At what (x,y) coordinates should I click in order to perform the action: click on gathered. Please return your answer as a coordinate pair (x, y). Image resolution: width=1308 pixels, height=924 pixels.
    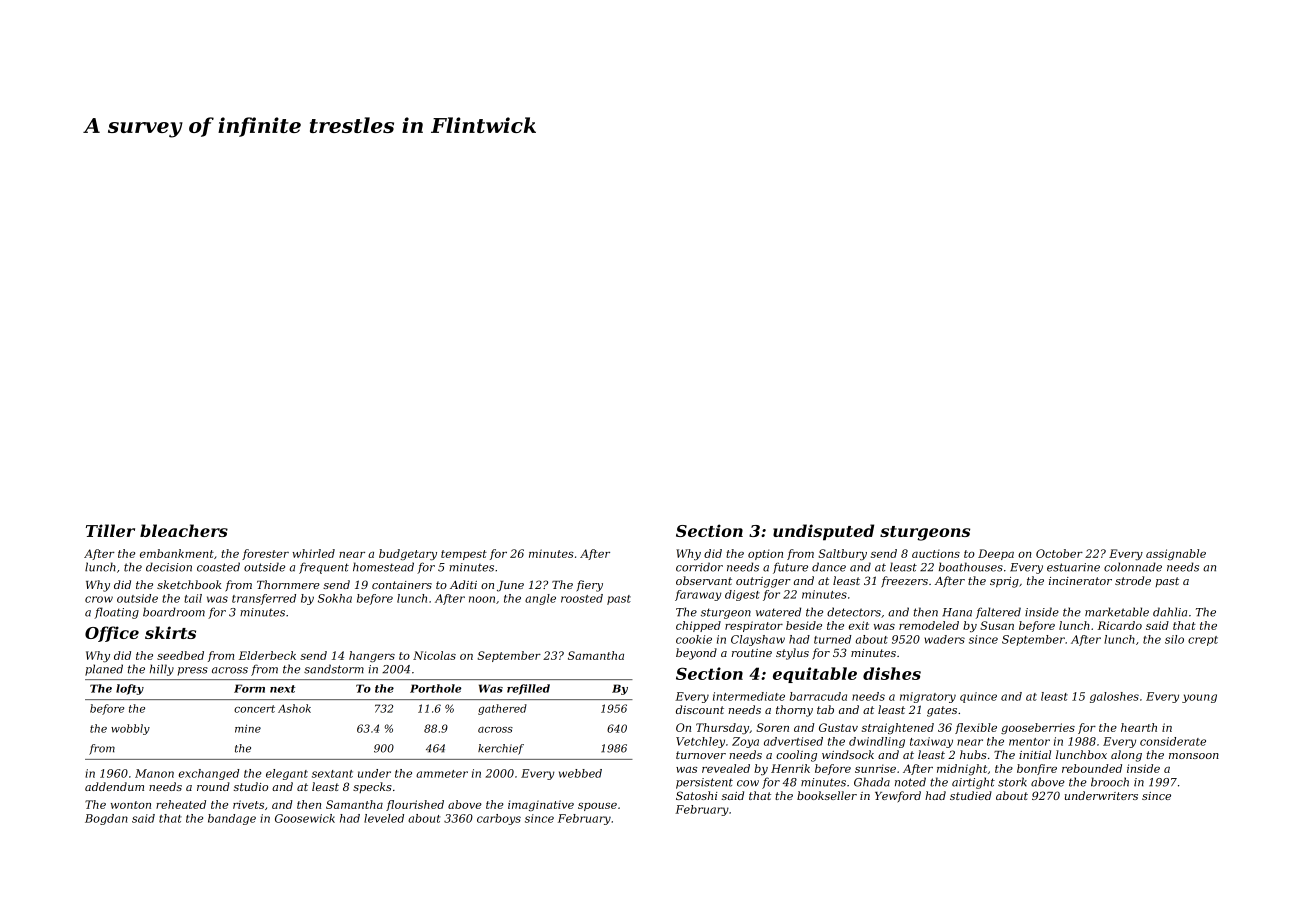
    Looking at the image, I should click on (502, 709).
